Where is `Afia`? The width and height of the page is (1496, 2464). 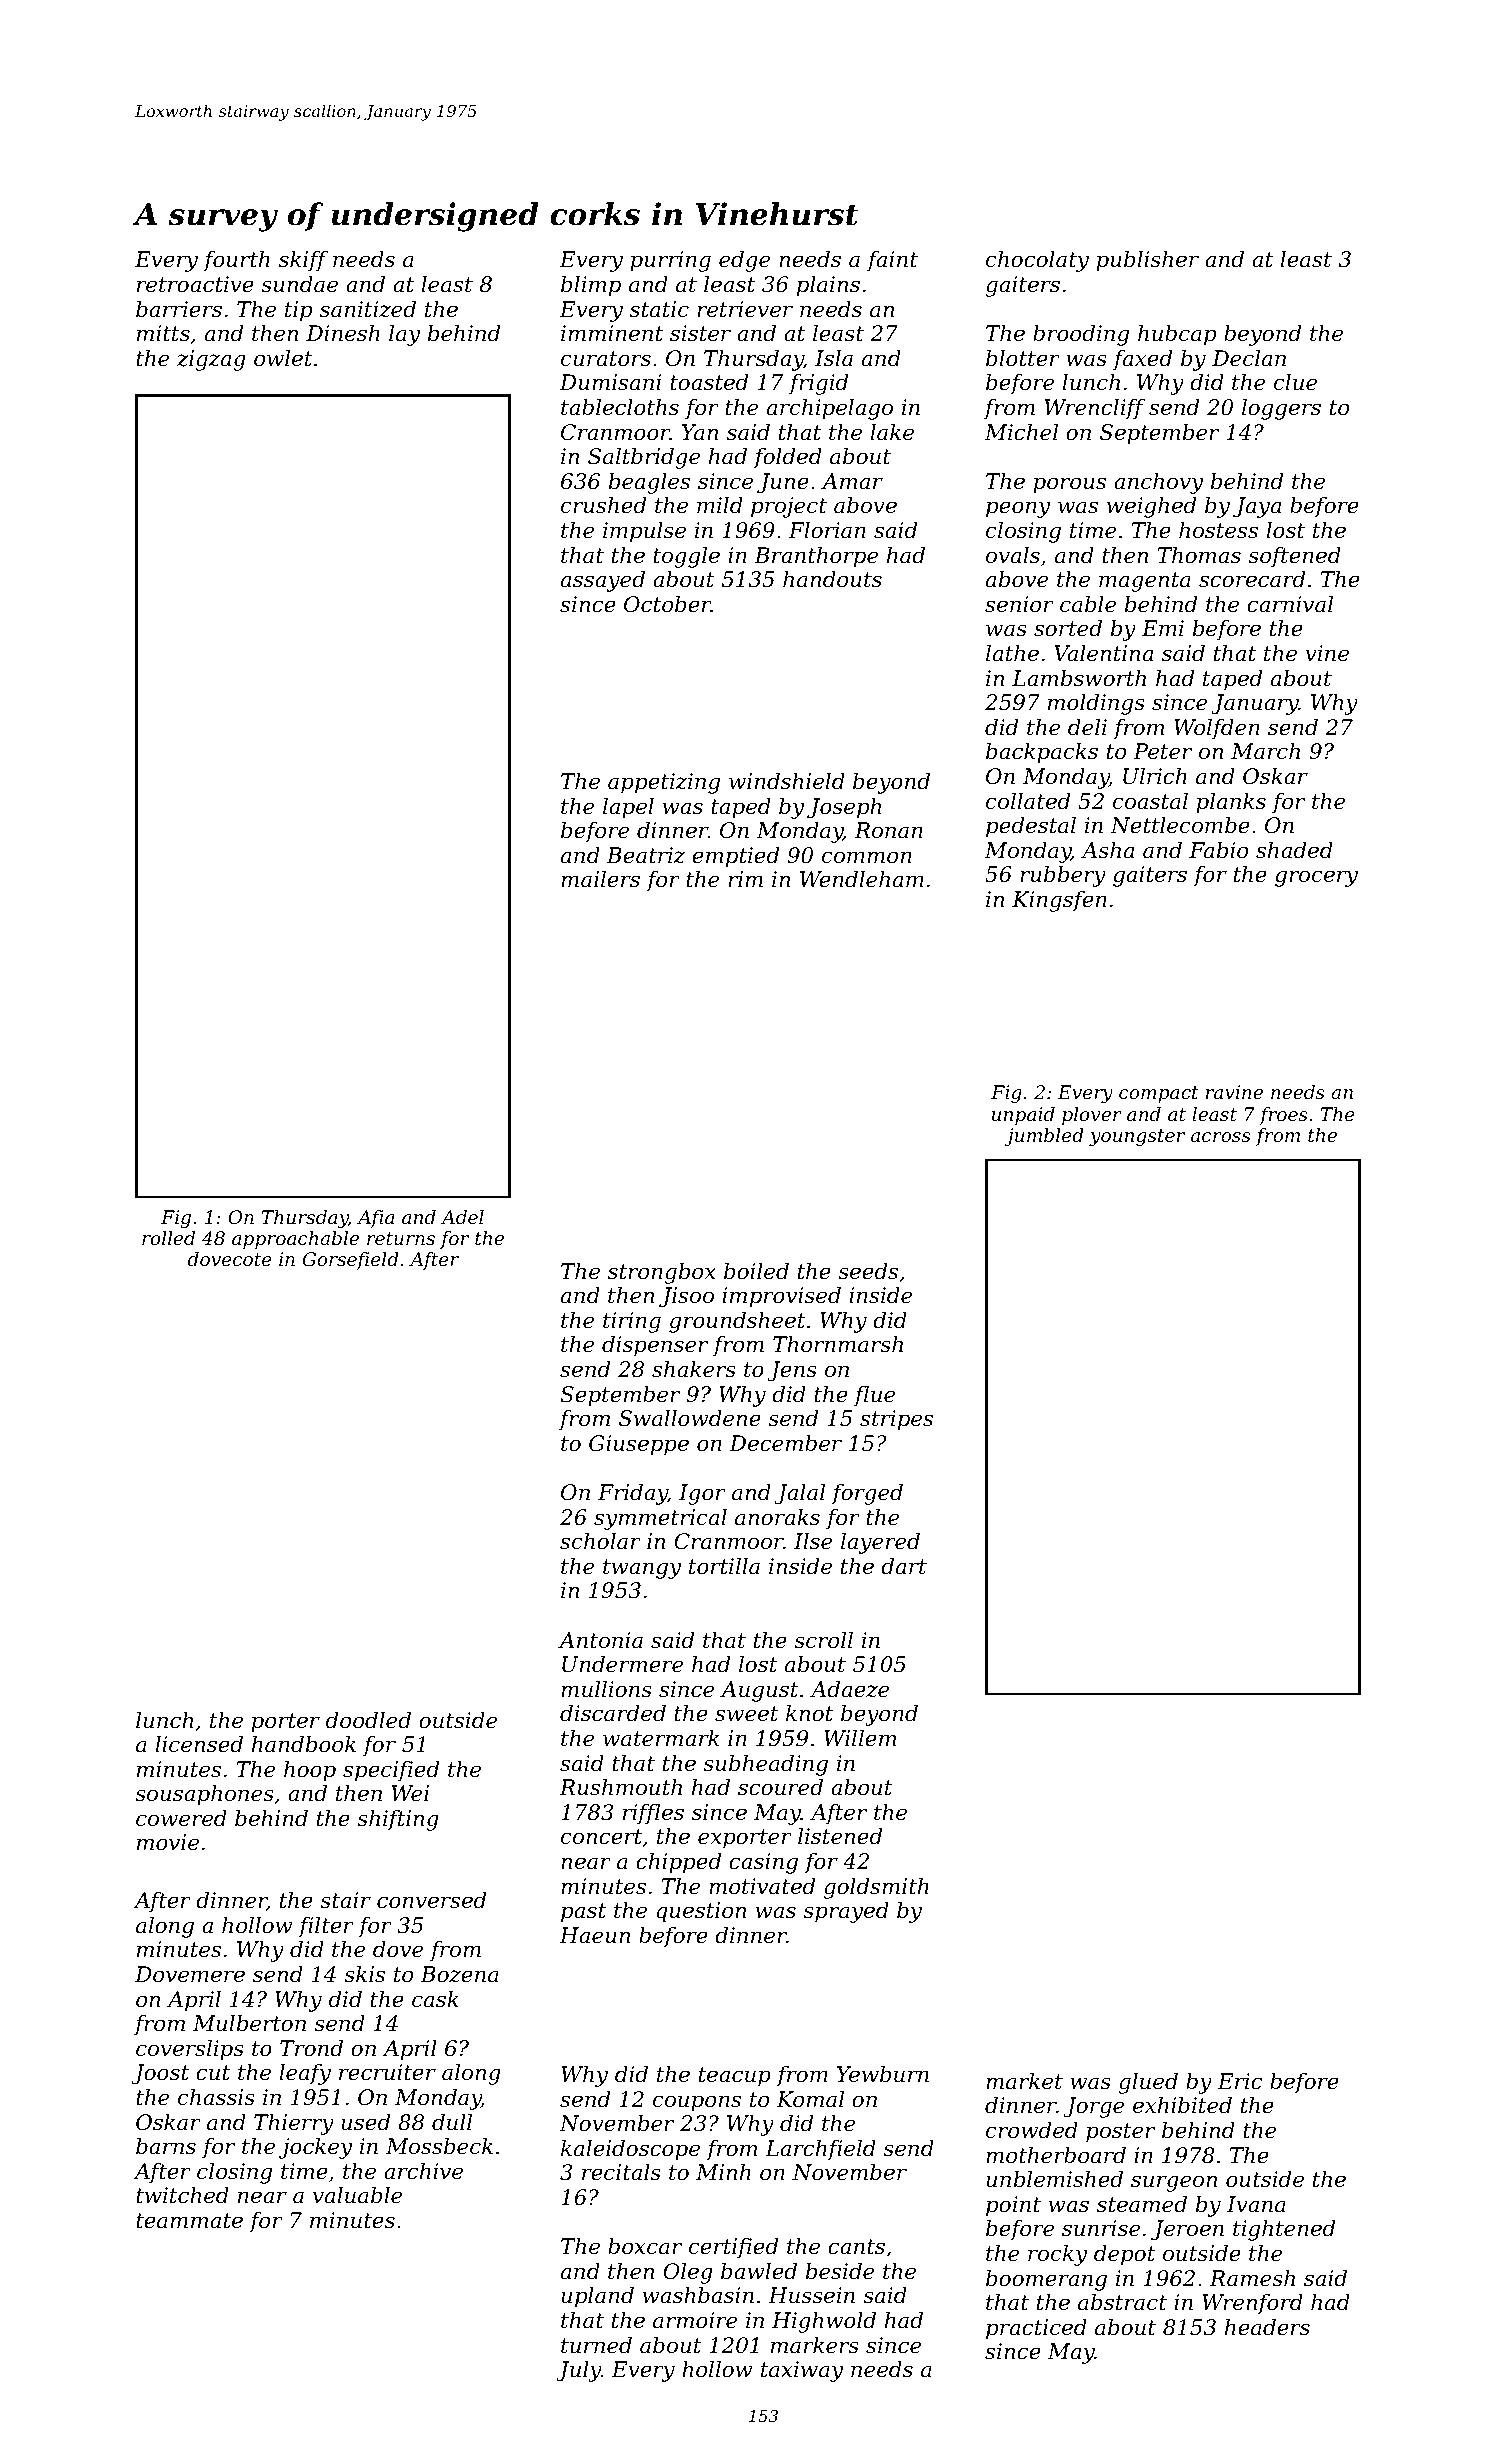 Afia is located at coordinates (375, 1219).
